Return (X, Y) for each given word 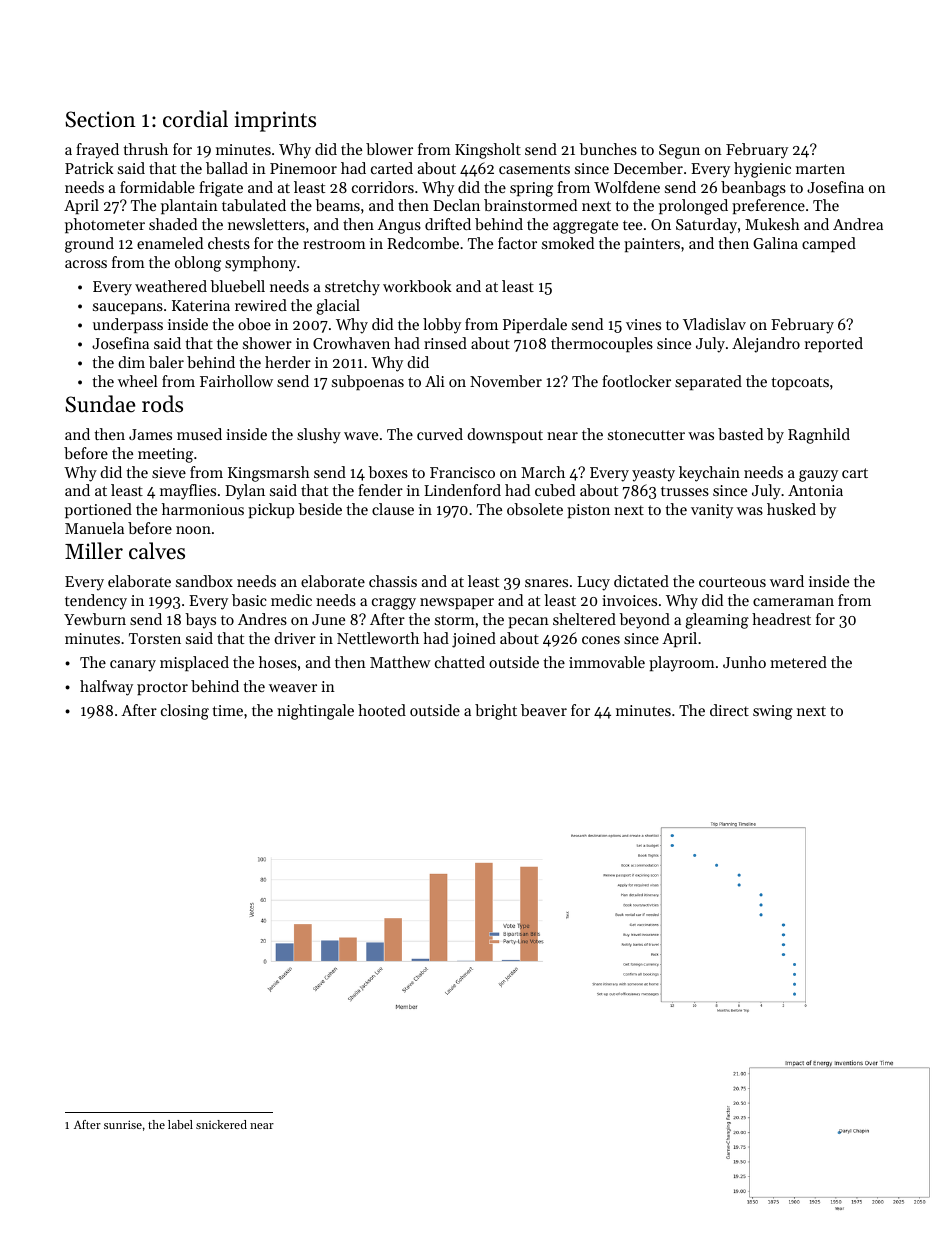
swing (773, 712)
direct (729, 710)
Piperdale (535, 325)
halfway (106, 688)
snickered (221, 1124)
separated (708, 382)
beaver (544, 710)
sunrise (123, 1124)
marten (820, 169)
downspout (505, 435)
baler (166, 362)
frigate (221, 189)
